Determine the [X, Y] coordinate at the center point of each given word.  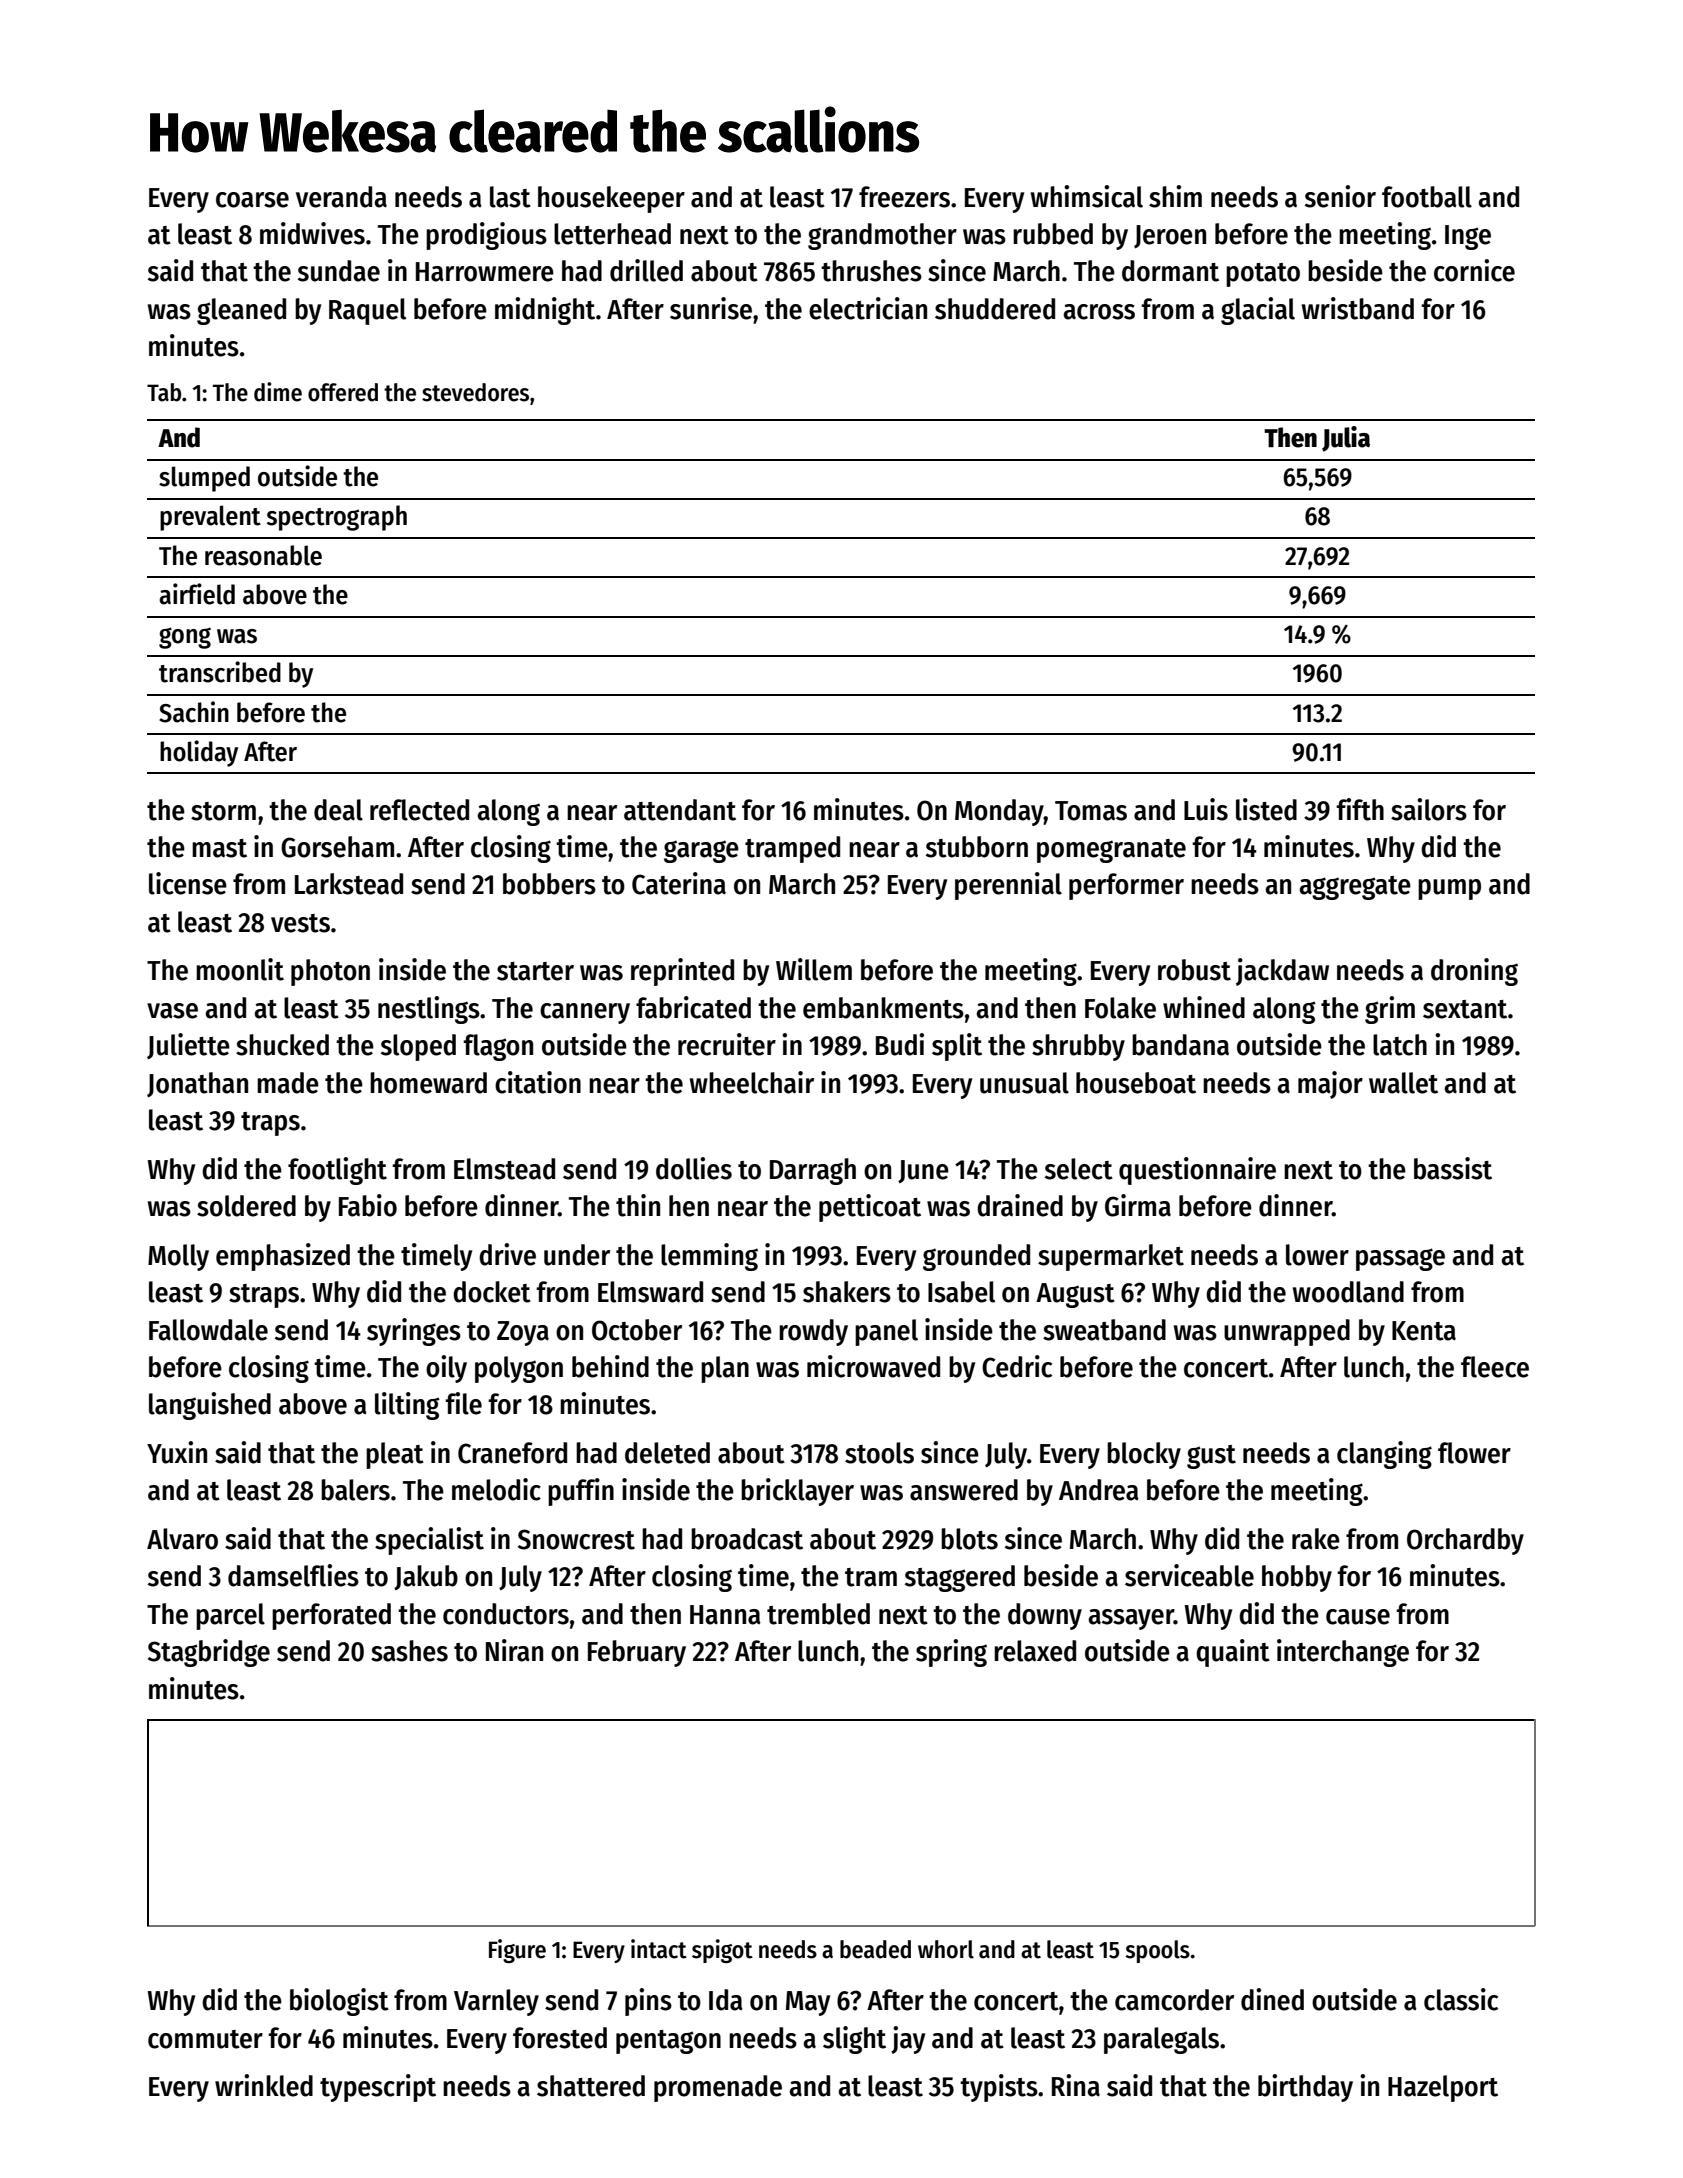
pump [1449, 889]
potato [1263, 275]
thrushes [871, 271]
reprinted [682, 972]
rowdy [813, 1332]
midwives [312, 233]
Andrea [1099, 1490]
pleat [395, 1455]
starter [535, 971]
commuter [205, 2039]
